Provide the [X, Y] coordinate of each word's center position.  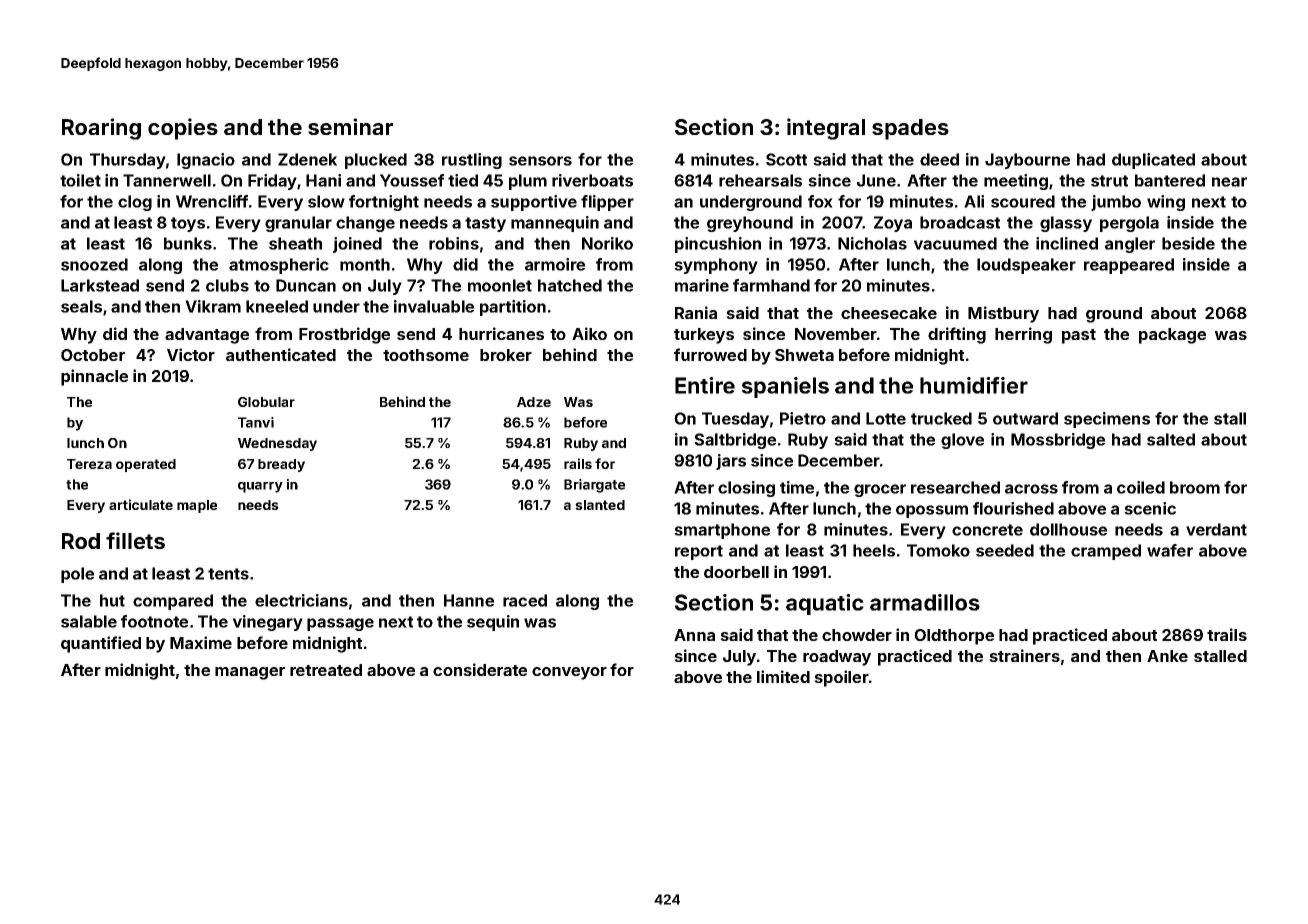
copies [183, 129]
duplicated [1153, 161]
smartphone [722, 531]
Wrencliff [212, 201]
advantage [207, 336]
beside [1188, 243]
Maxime [201, 642]
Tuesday [735, 420]
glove [962, 441]
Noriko [607, 243]
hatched [570, 285]
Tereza [89, 464]
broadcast [960, 222]
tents [228, 574]
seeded [1005, 550]
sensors [540, 161]
